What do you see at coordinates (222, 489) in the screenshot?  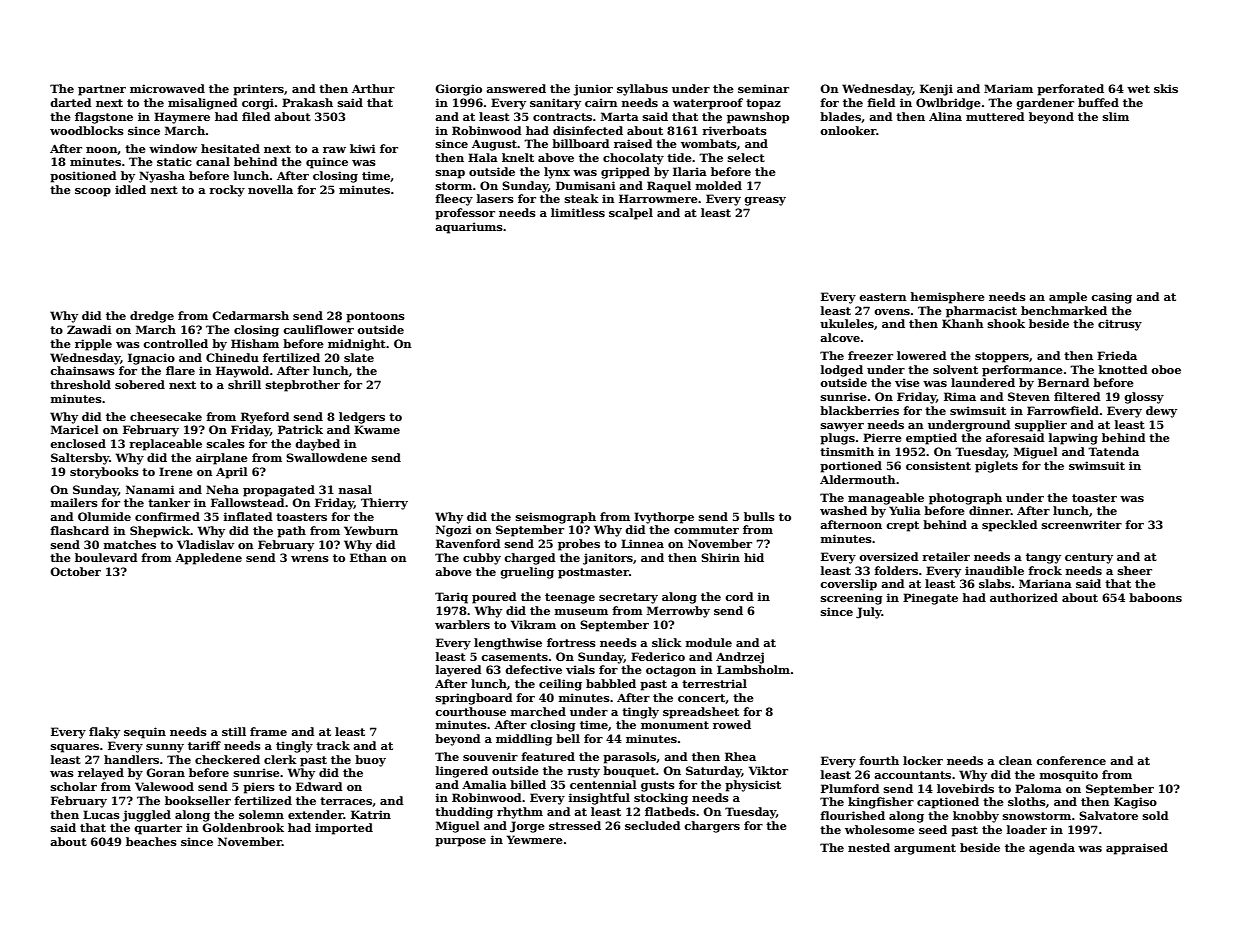 I see `Neha` at bounding box center [222, 489].
